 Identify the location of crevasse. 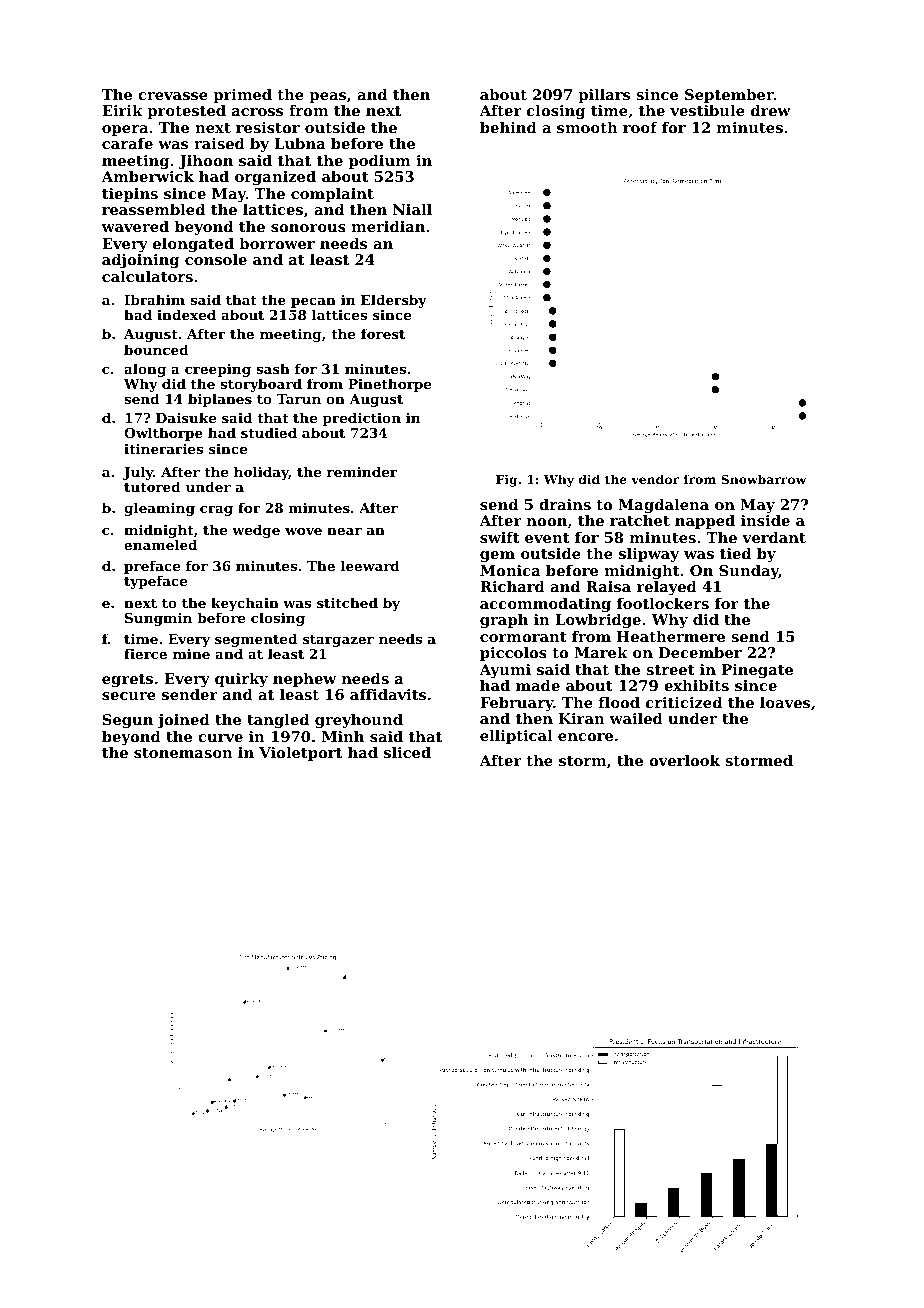
(173, 96).
